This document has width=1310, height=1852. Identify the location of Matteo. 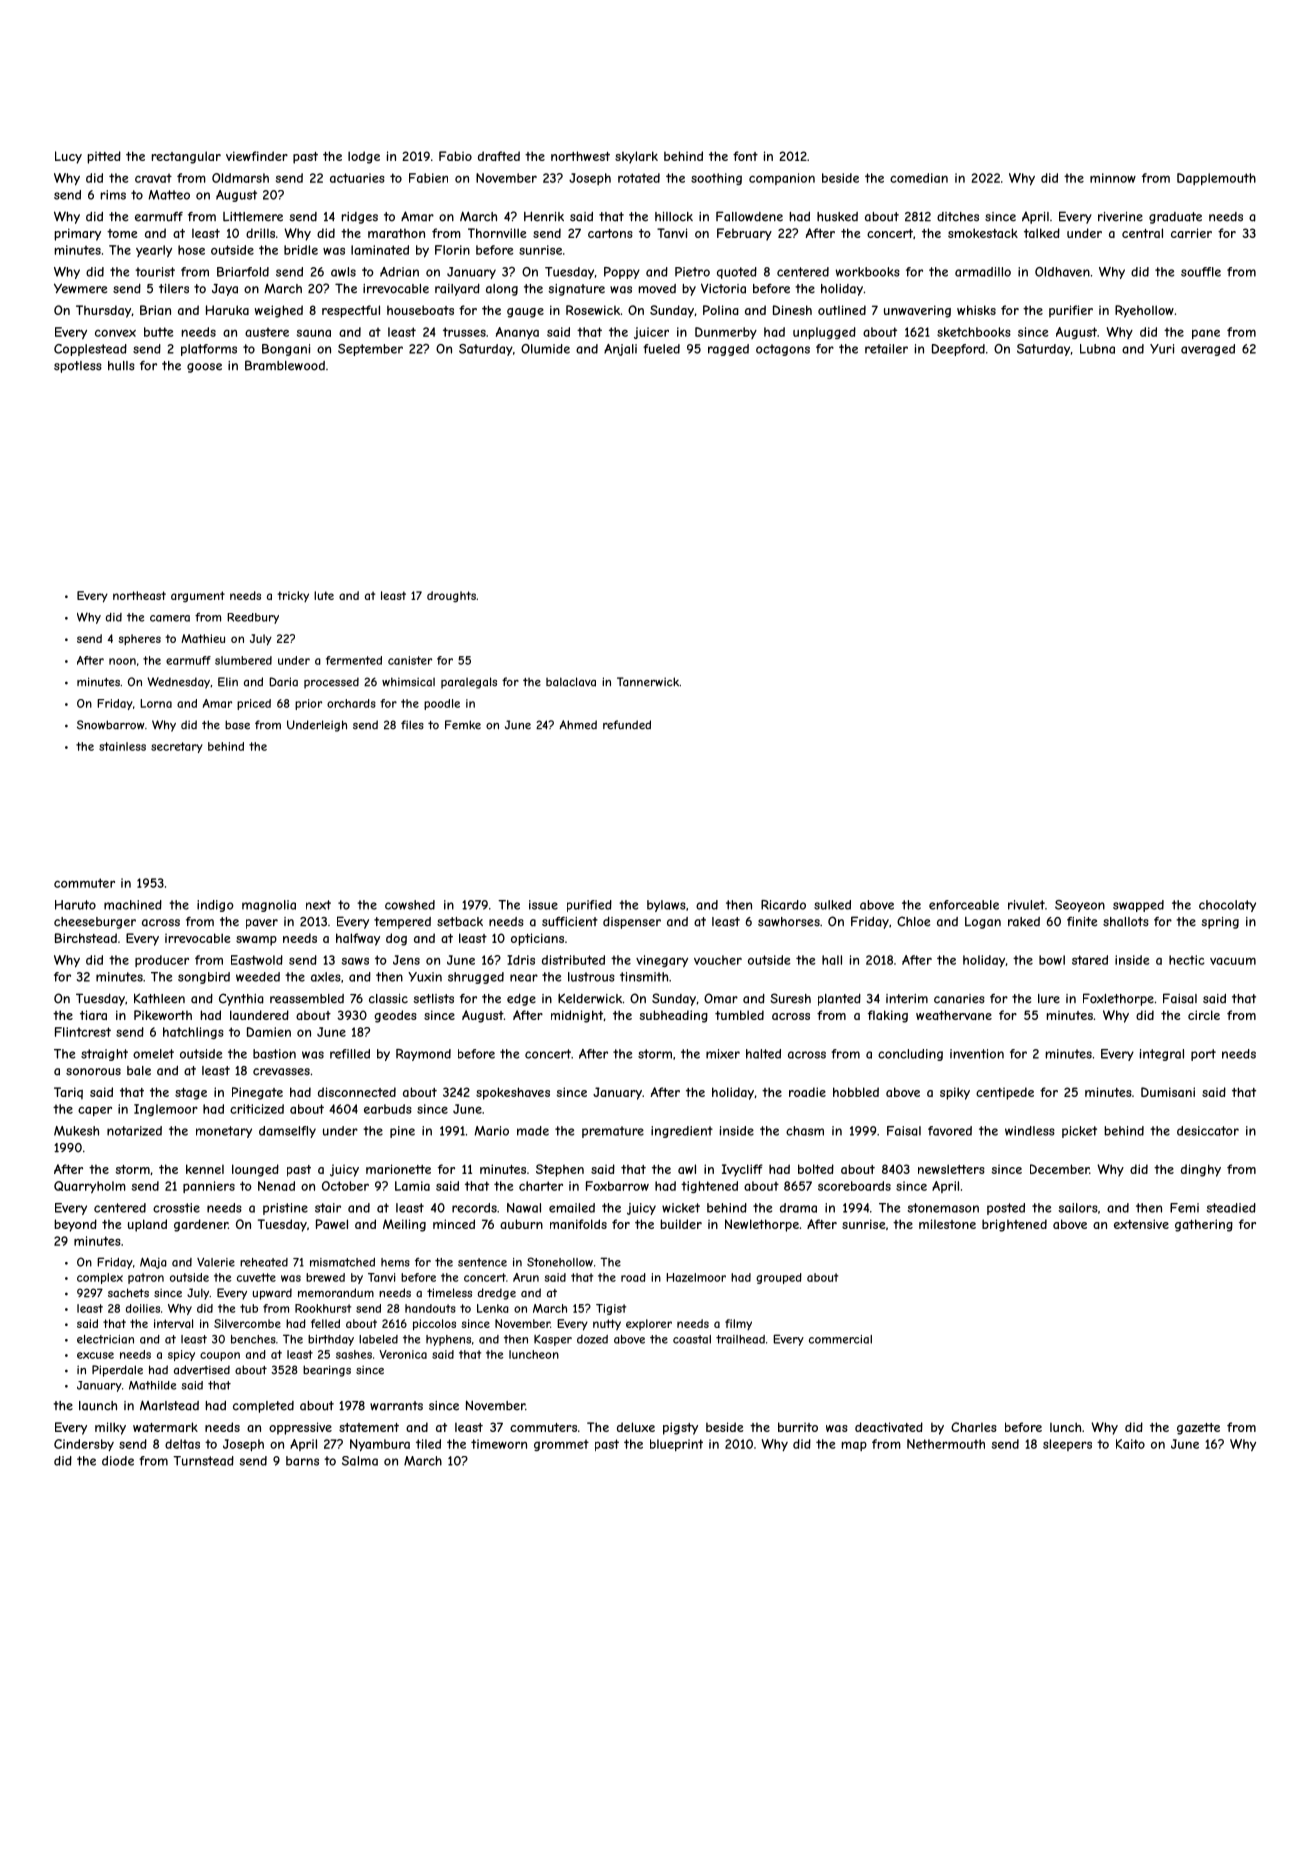
(169, 195).
